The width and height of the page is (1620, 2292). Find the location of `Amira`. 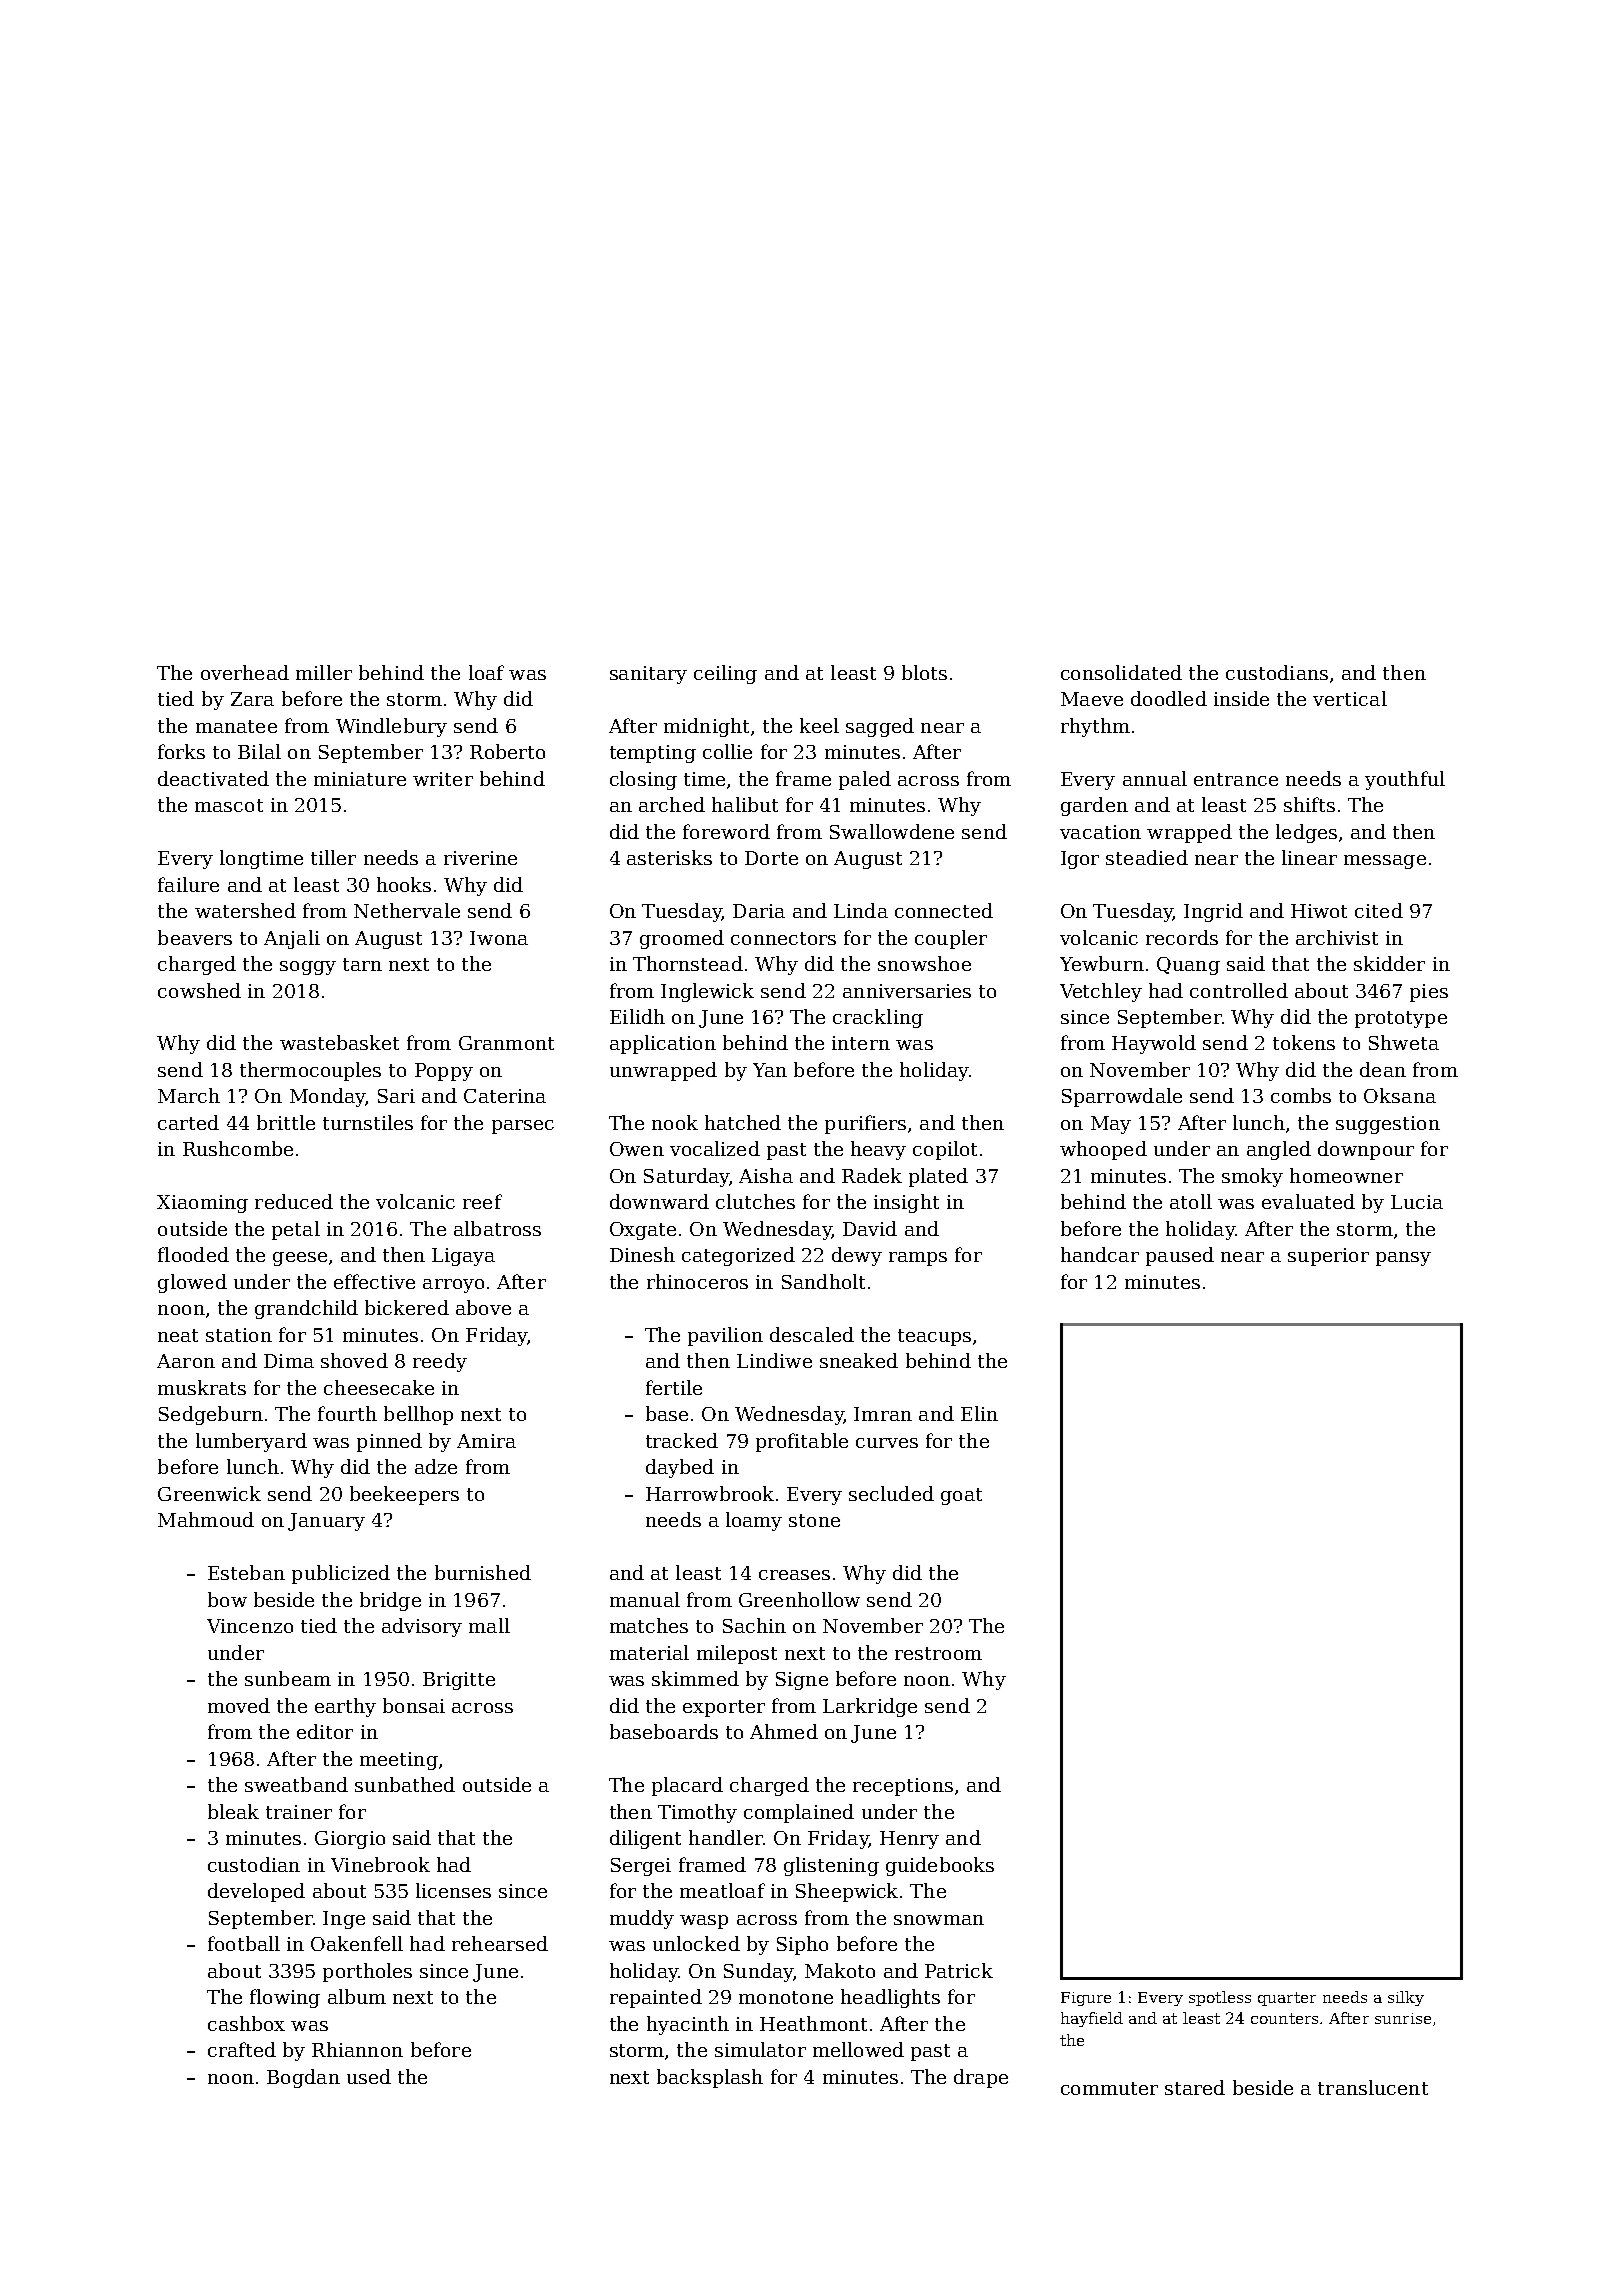

Amira is located at coordinates (486, 1441).
